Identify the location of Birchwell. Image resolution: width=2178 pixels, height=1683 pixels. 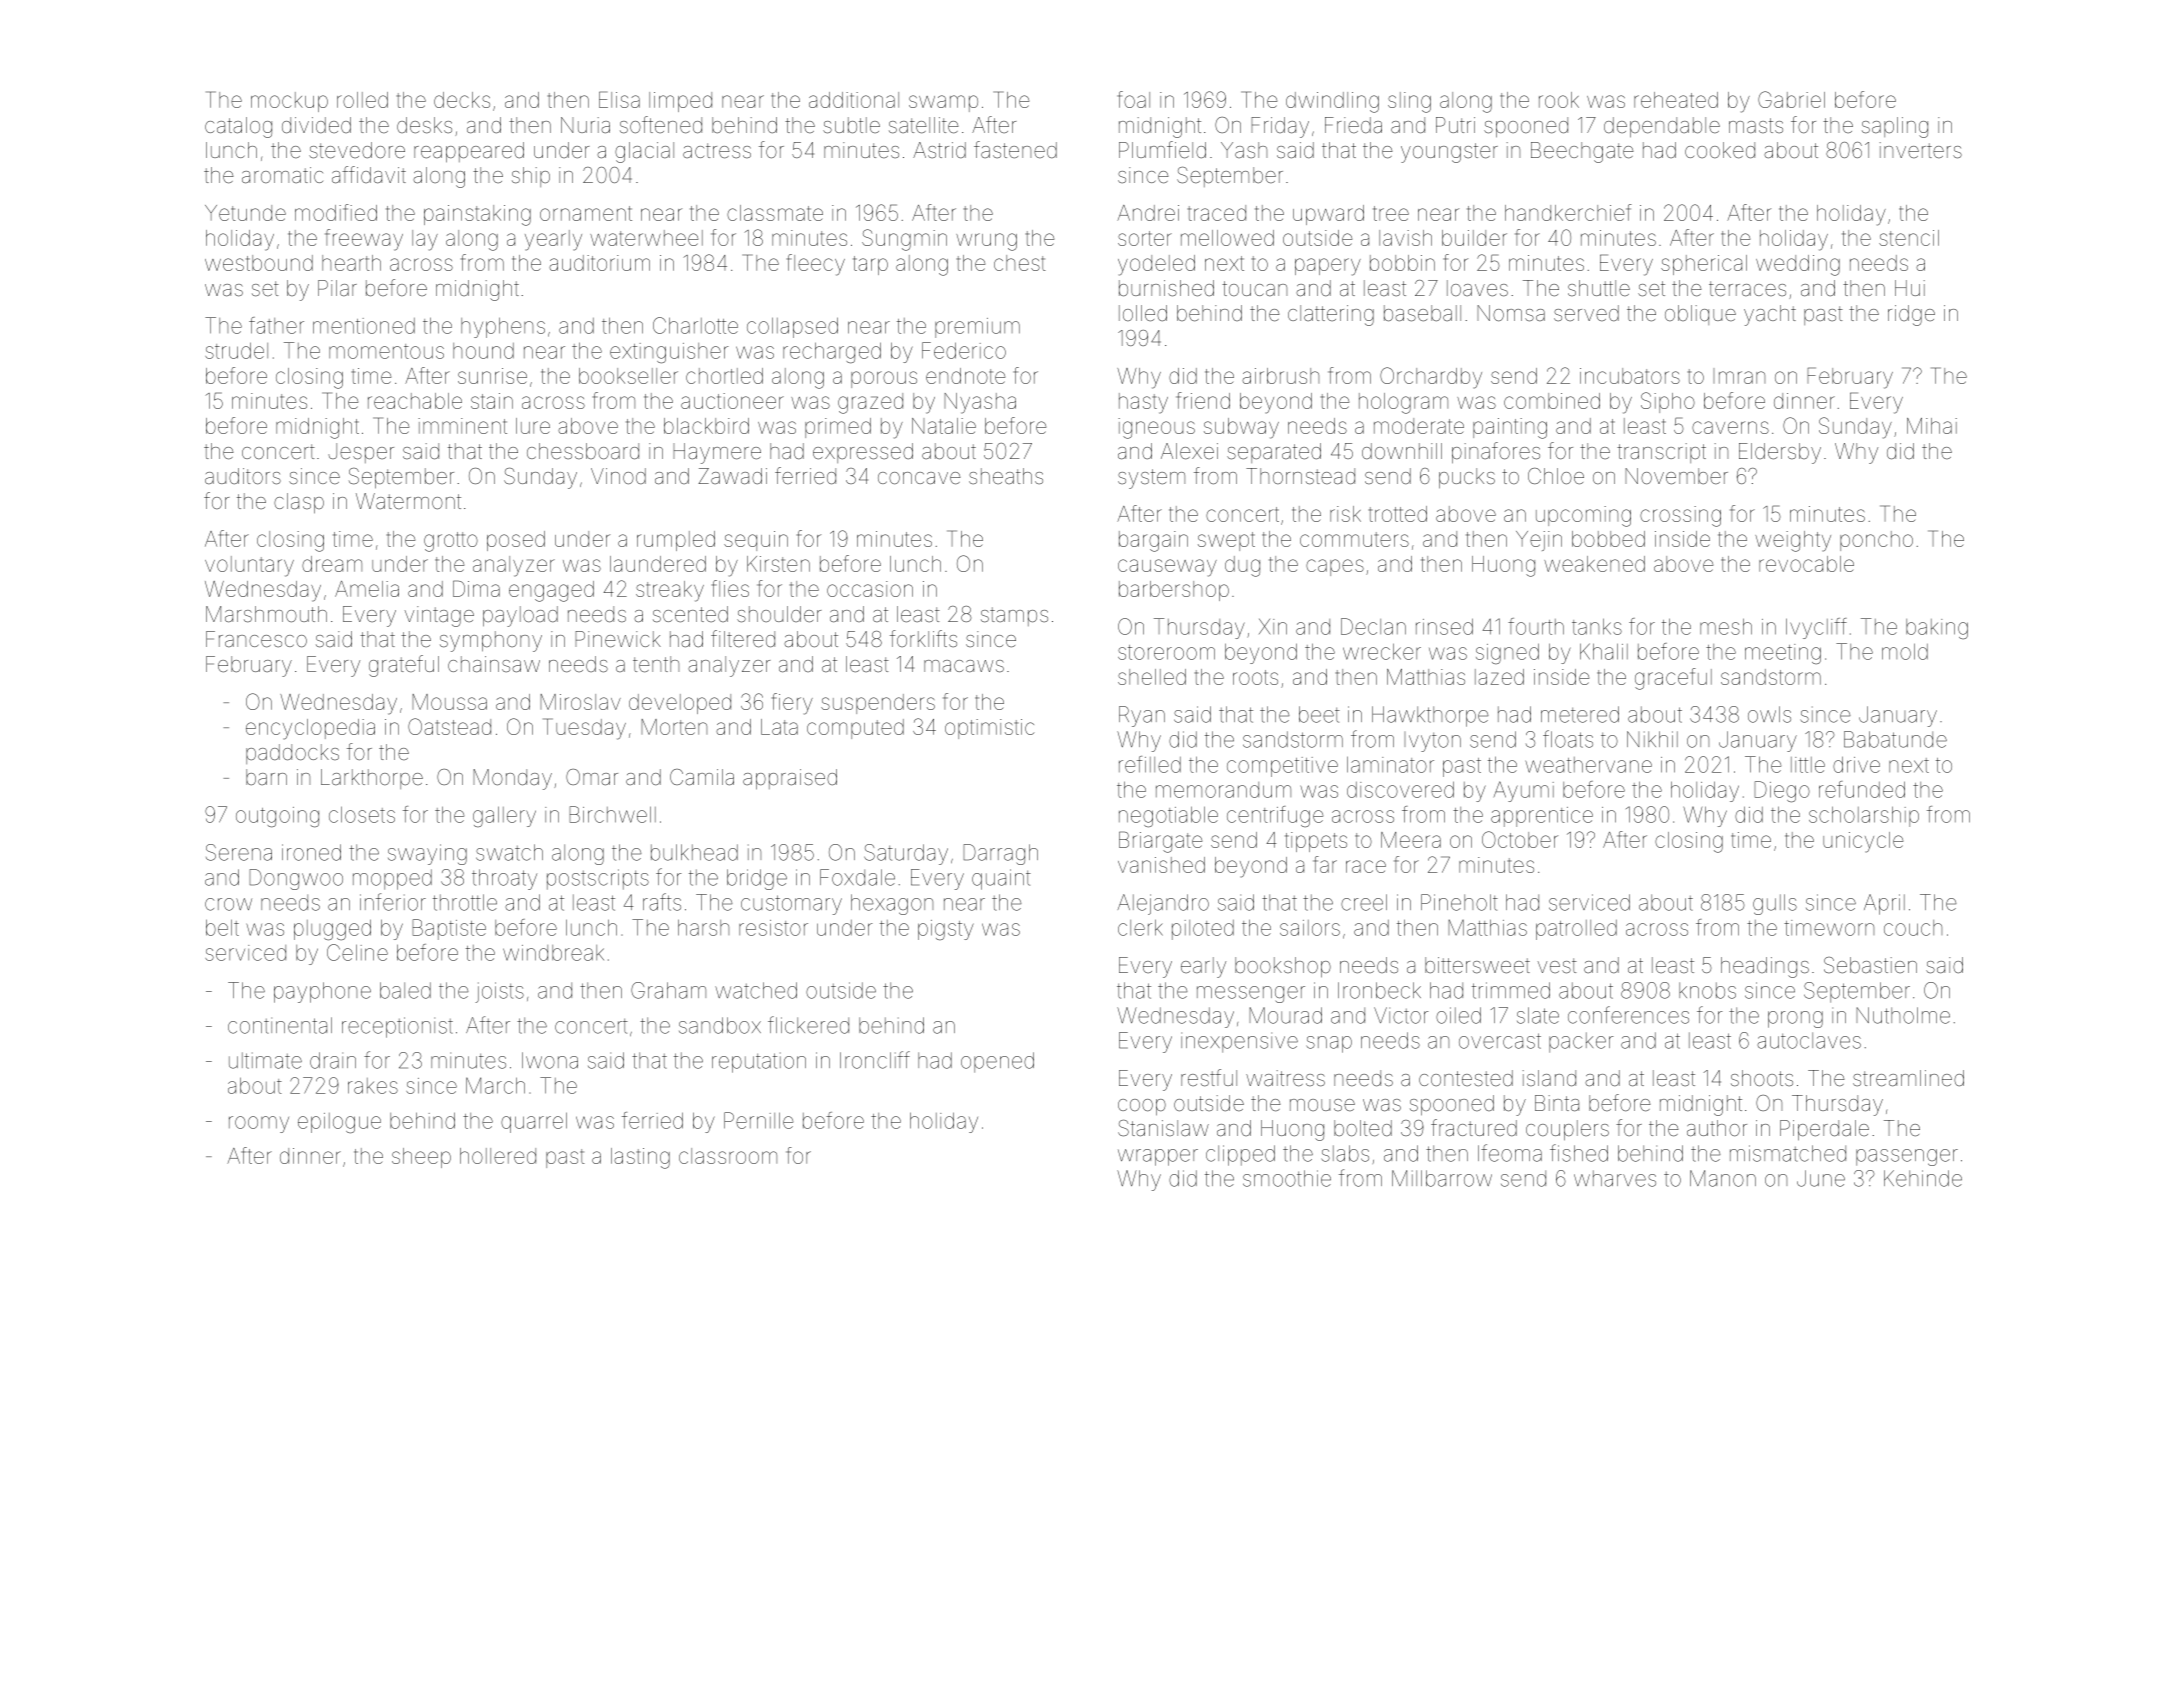
(612, 814).
